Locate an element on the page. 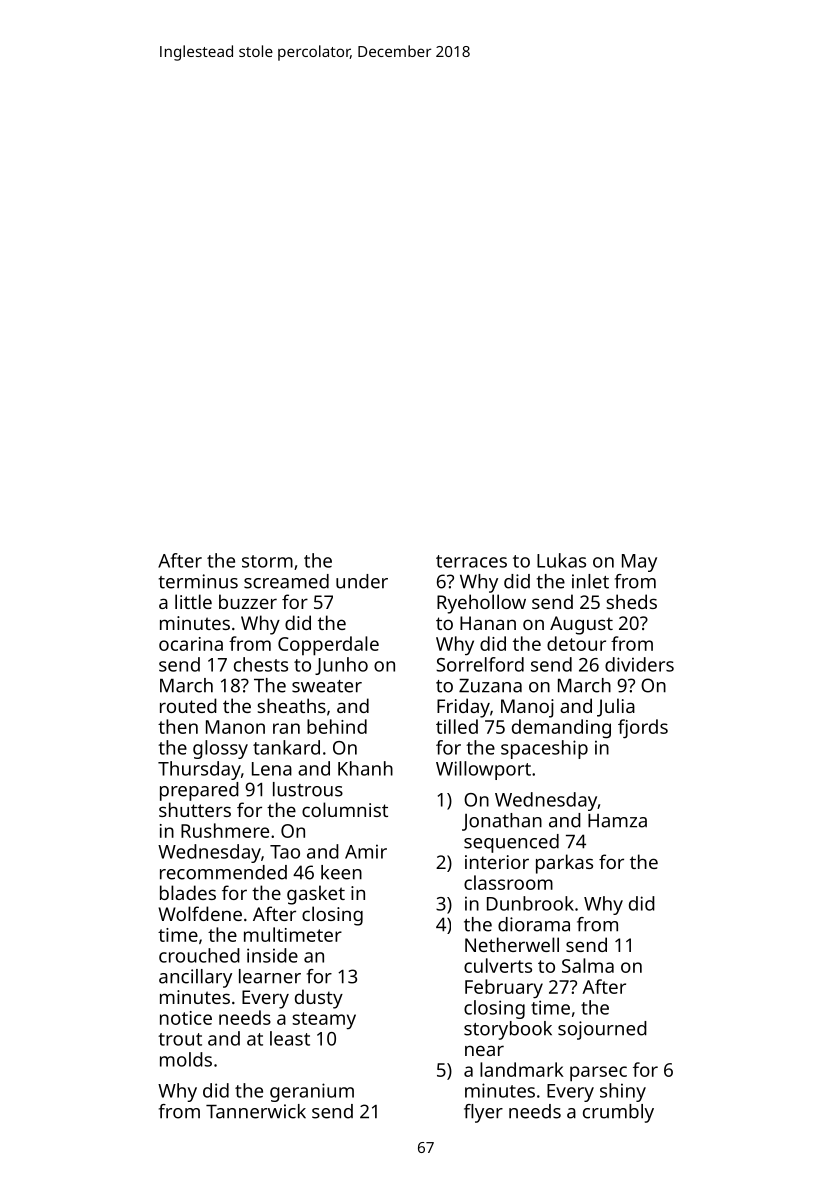  interior is located at coordinates (497, 862).
